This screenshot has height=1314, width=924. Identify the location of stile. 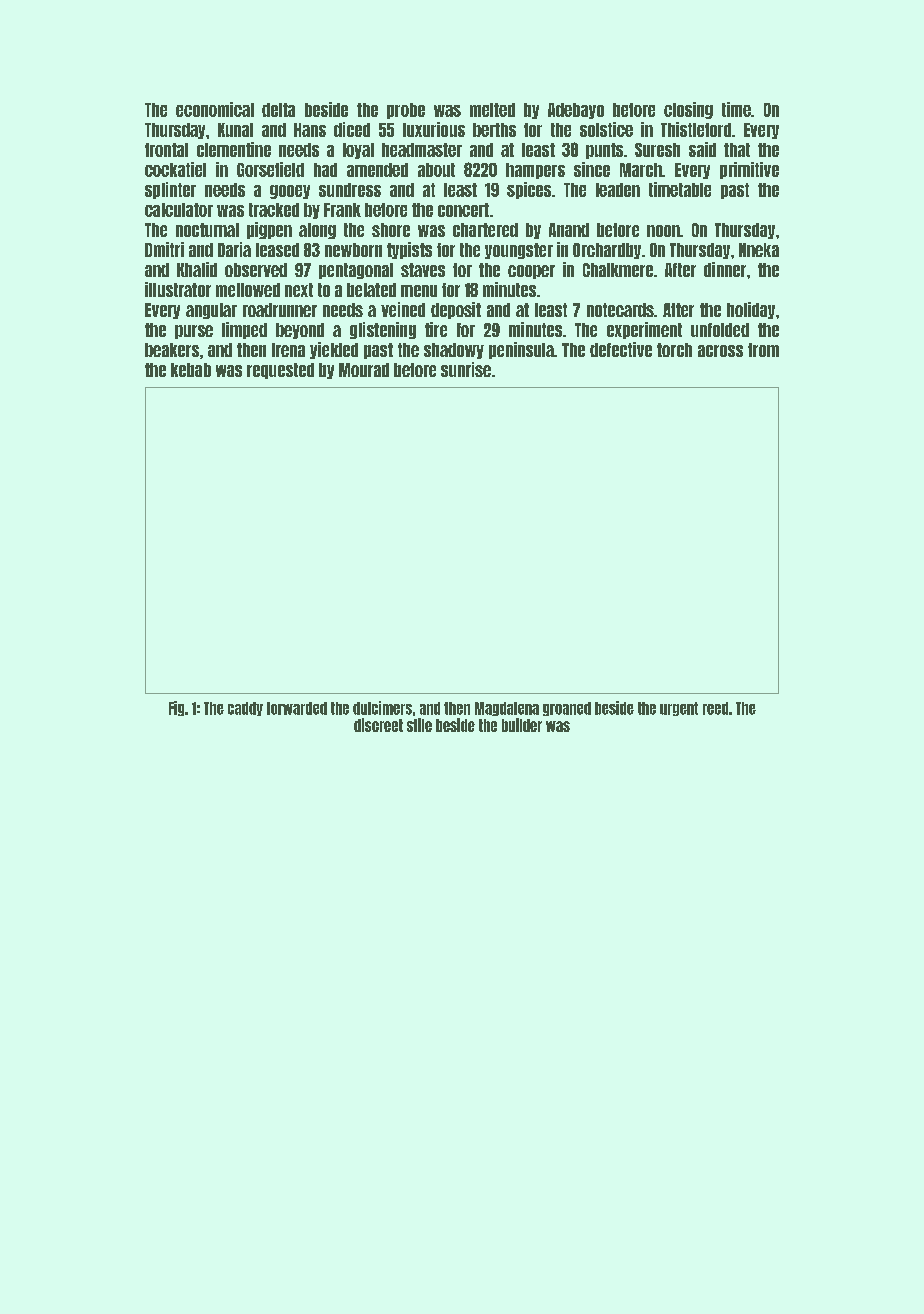
(419, 725).
